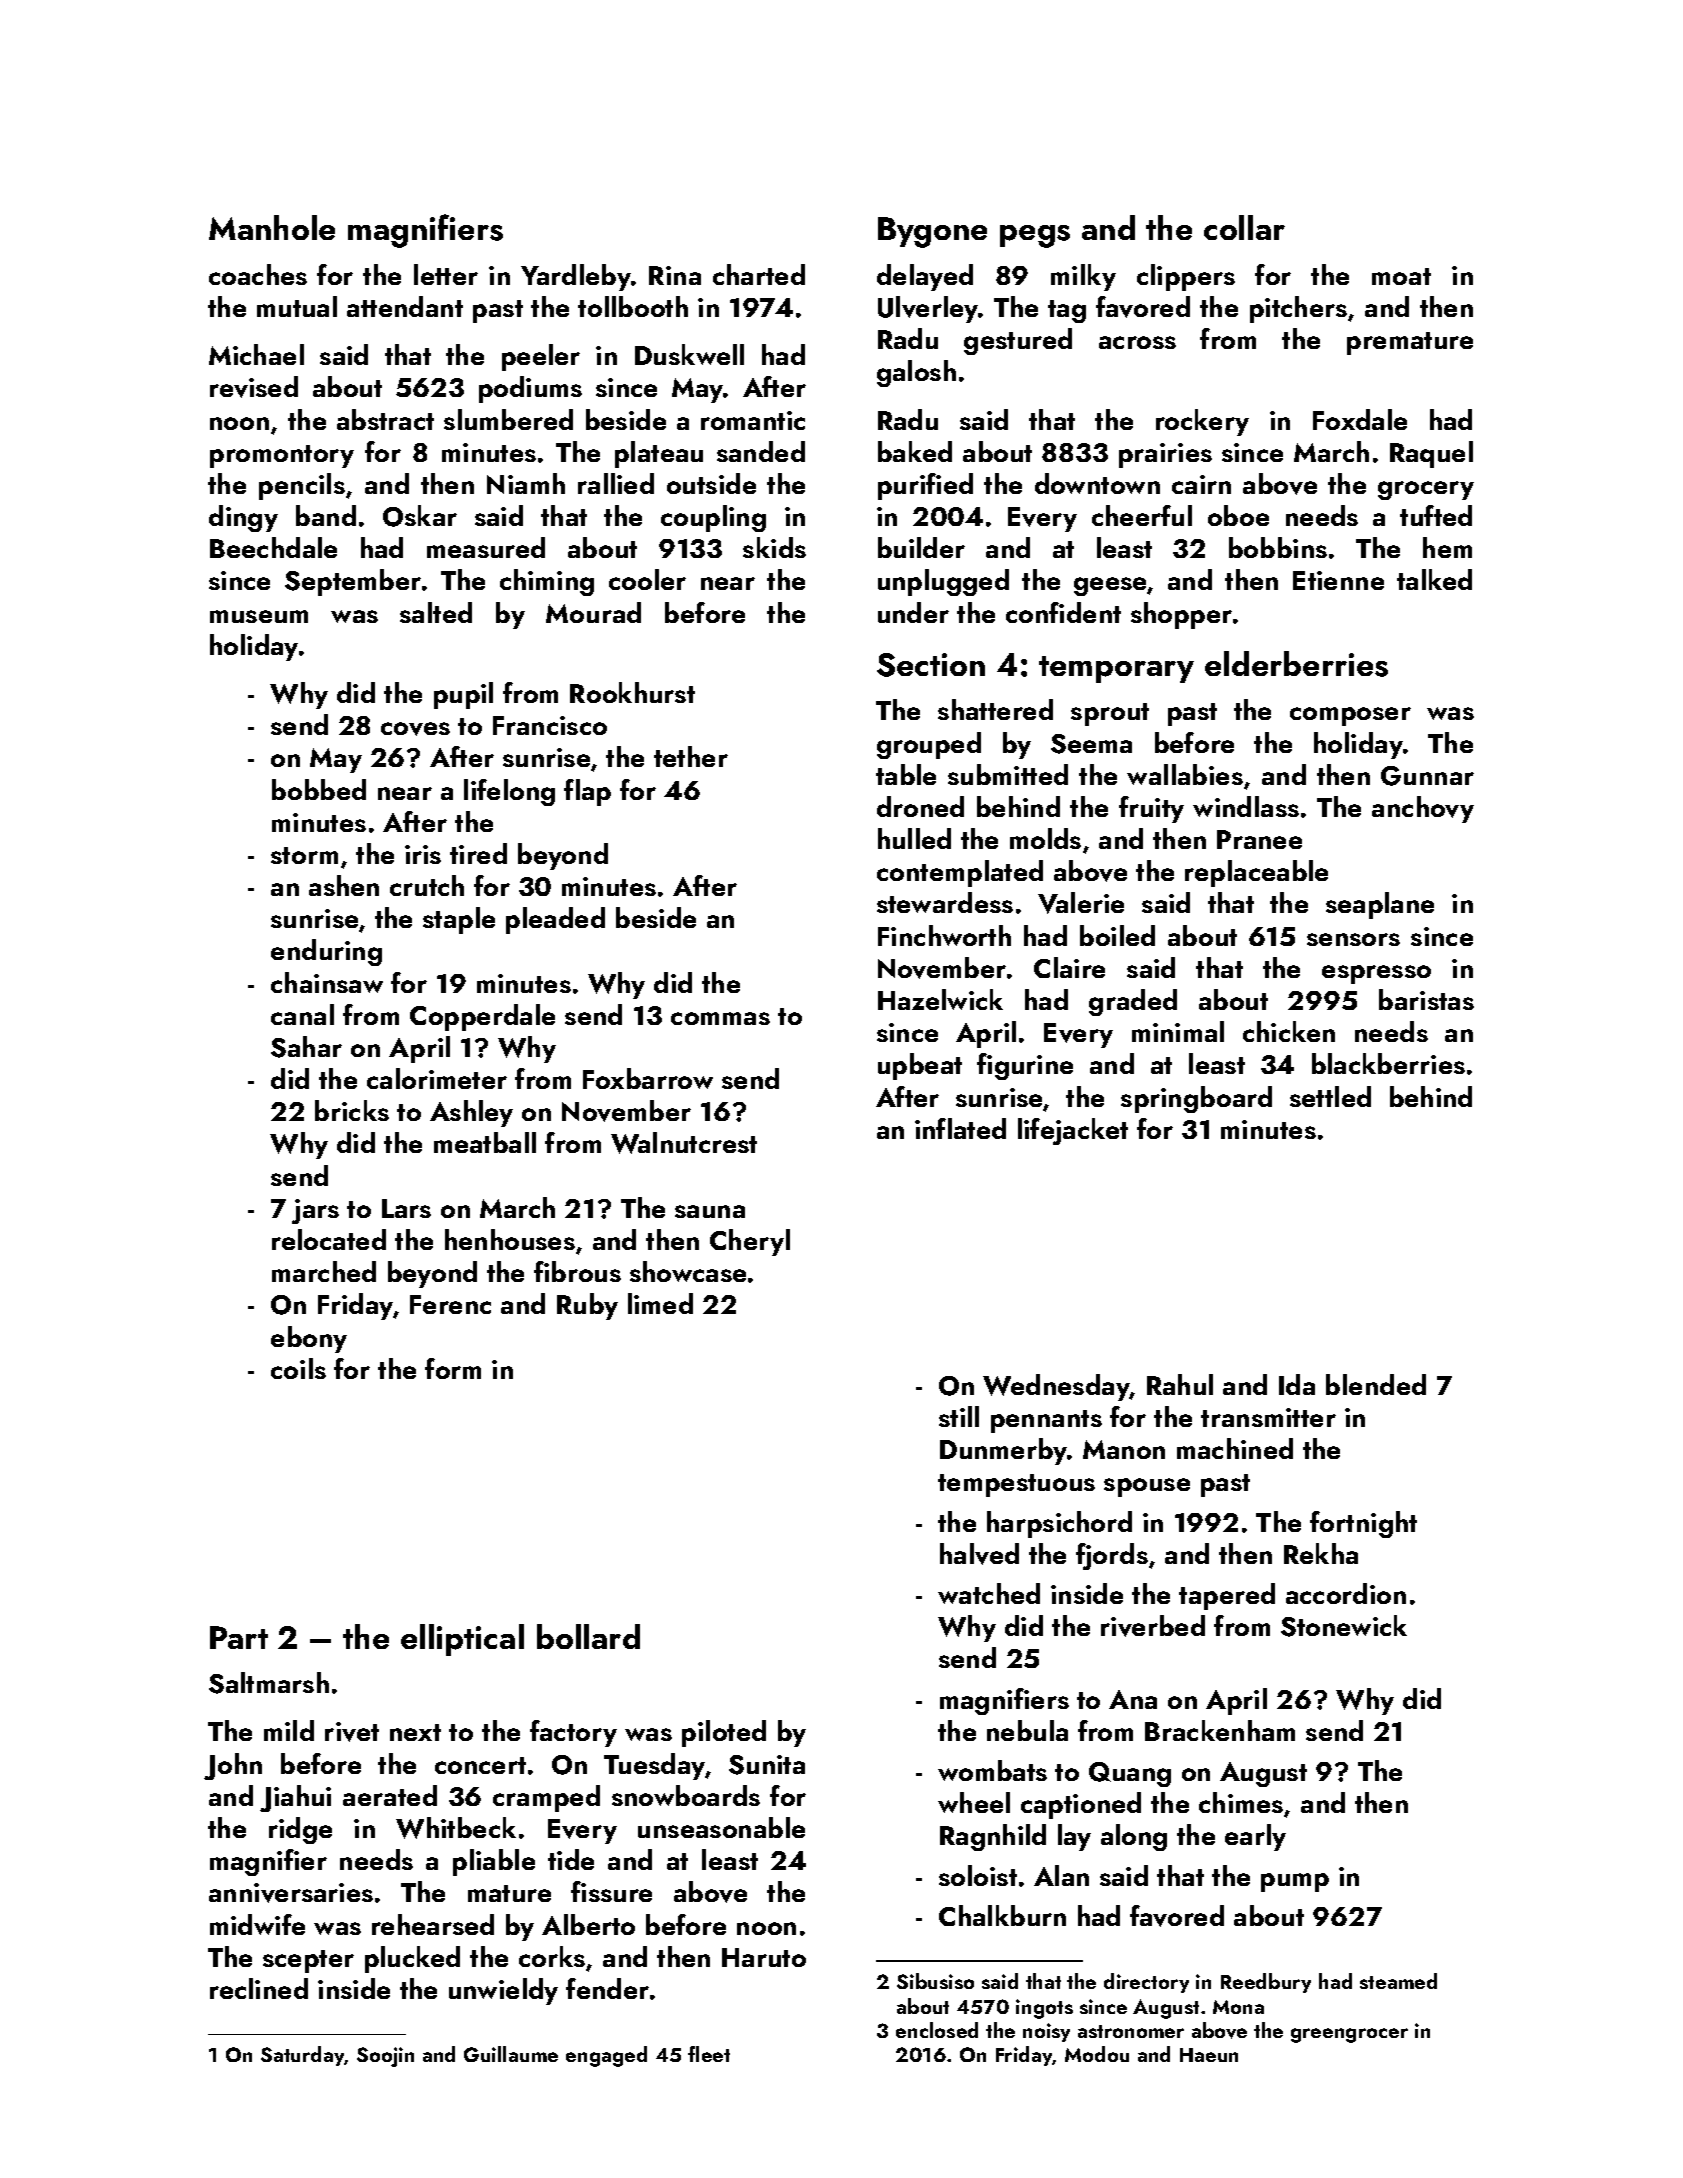  What do you see at coordinates (660, 1303) in the screenshot?
I see `limed` at bounding box center [660, 1303].
